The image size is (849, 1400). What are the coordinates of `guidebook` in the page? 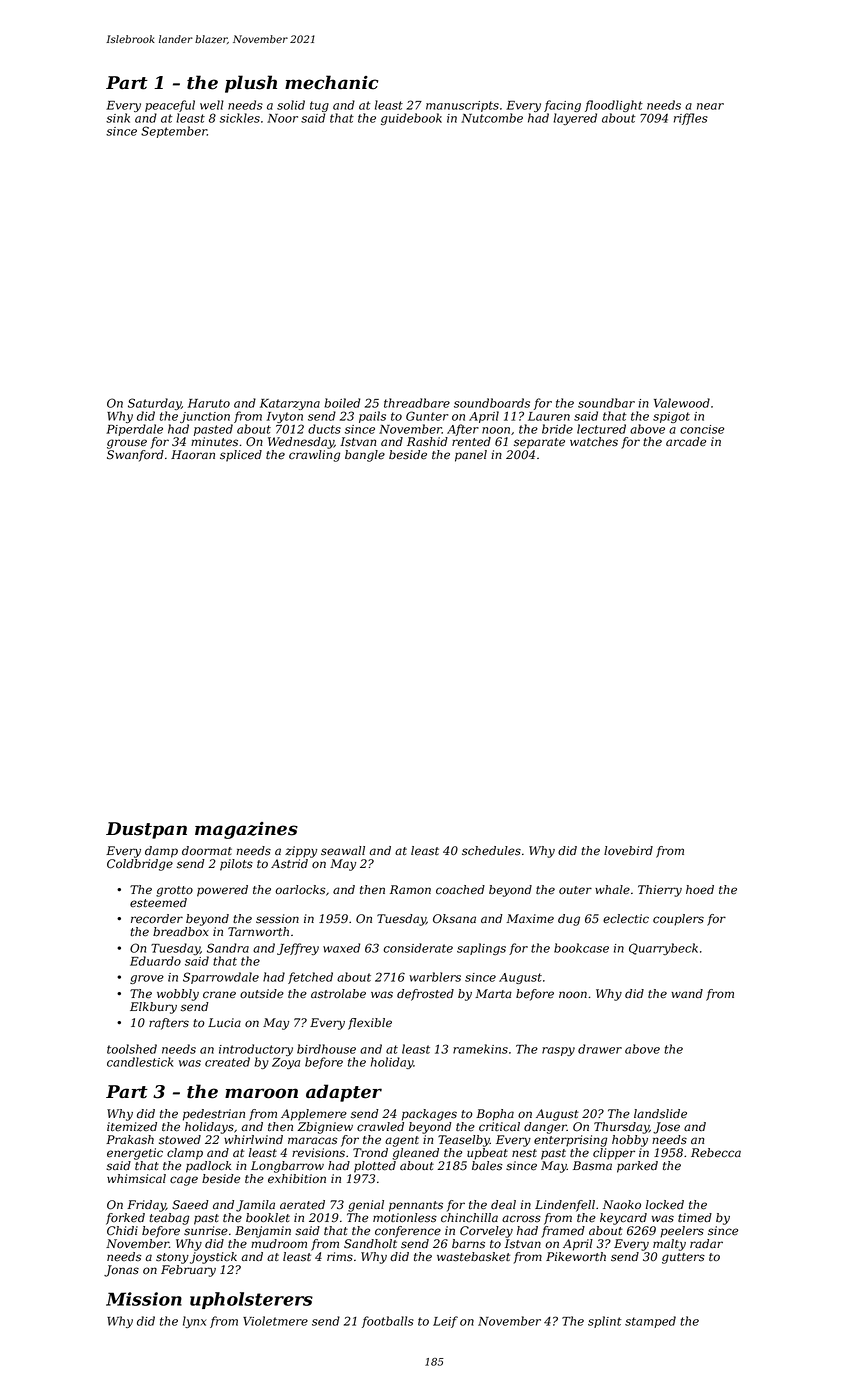 It's located at (411, 119).
